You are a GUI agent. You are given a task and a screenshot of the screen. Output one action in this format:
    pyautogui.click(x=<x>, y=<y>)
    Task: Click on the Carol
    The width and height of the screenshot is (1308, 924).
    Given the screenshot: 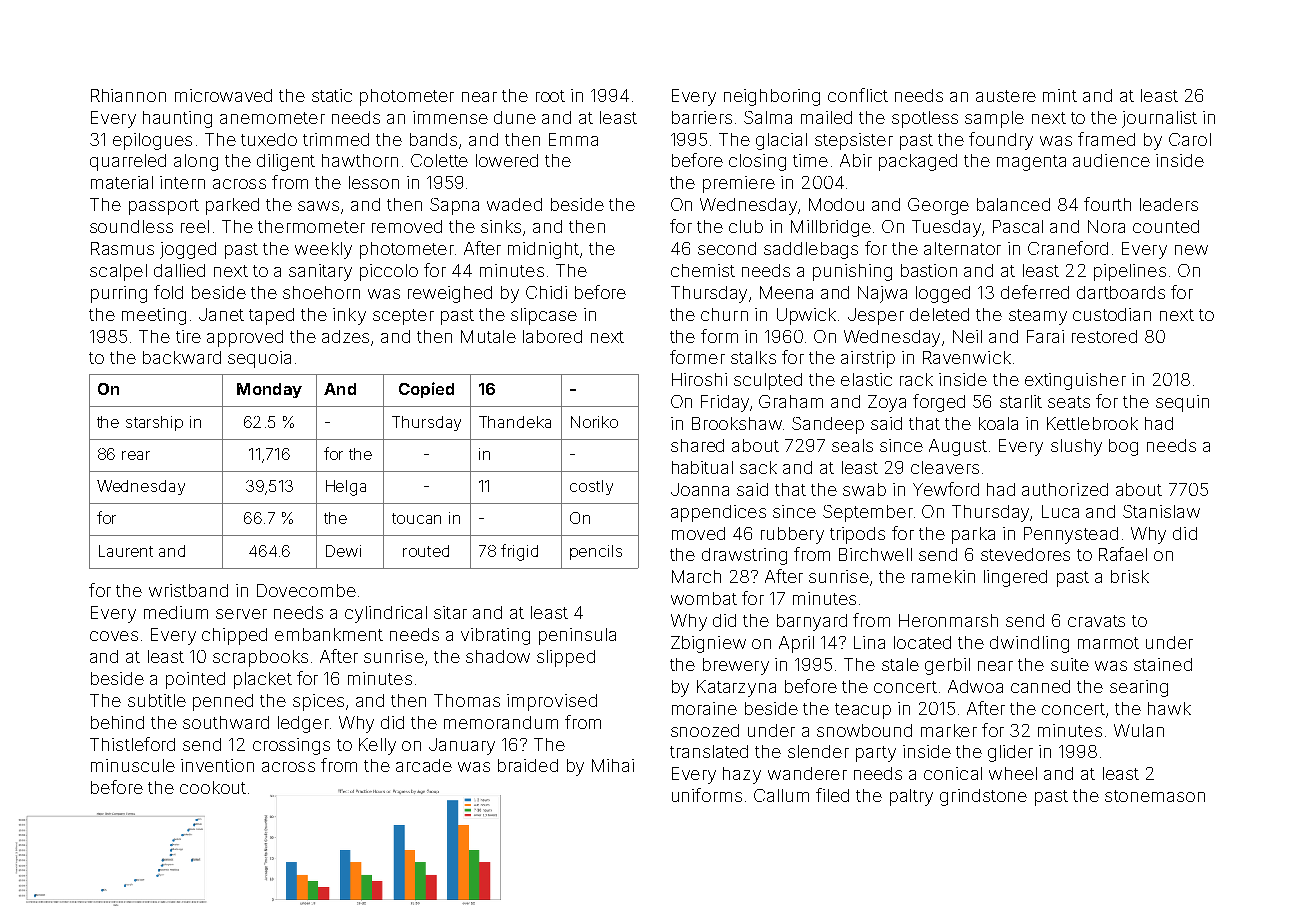 What is the action you would take?
    pyautogui.click(x=1190, y=139)
